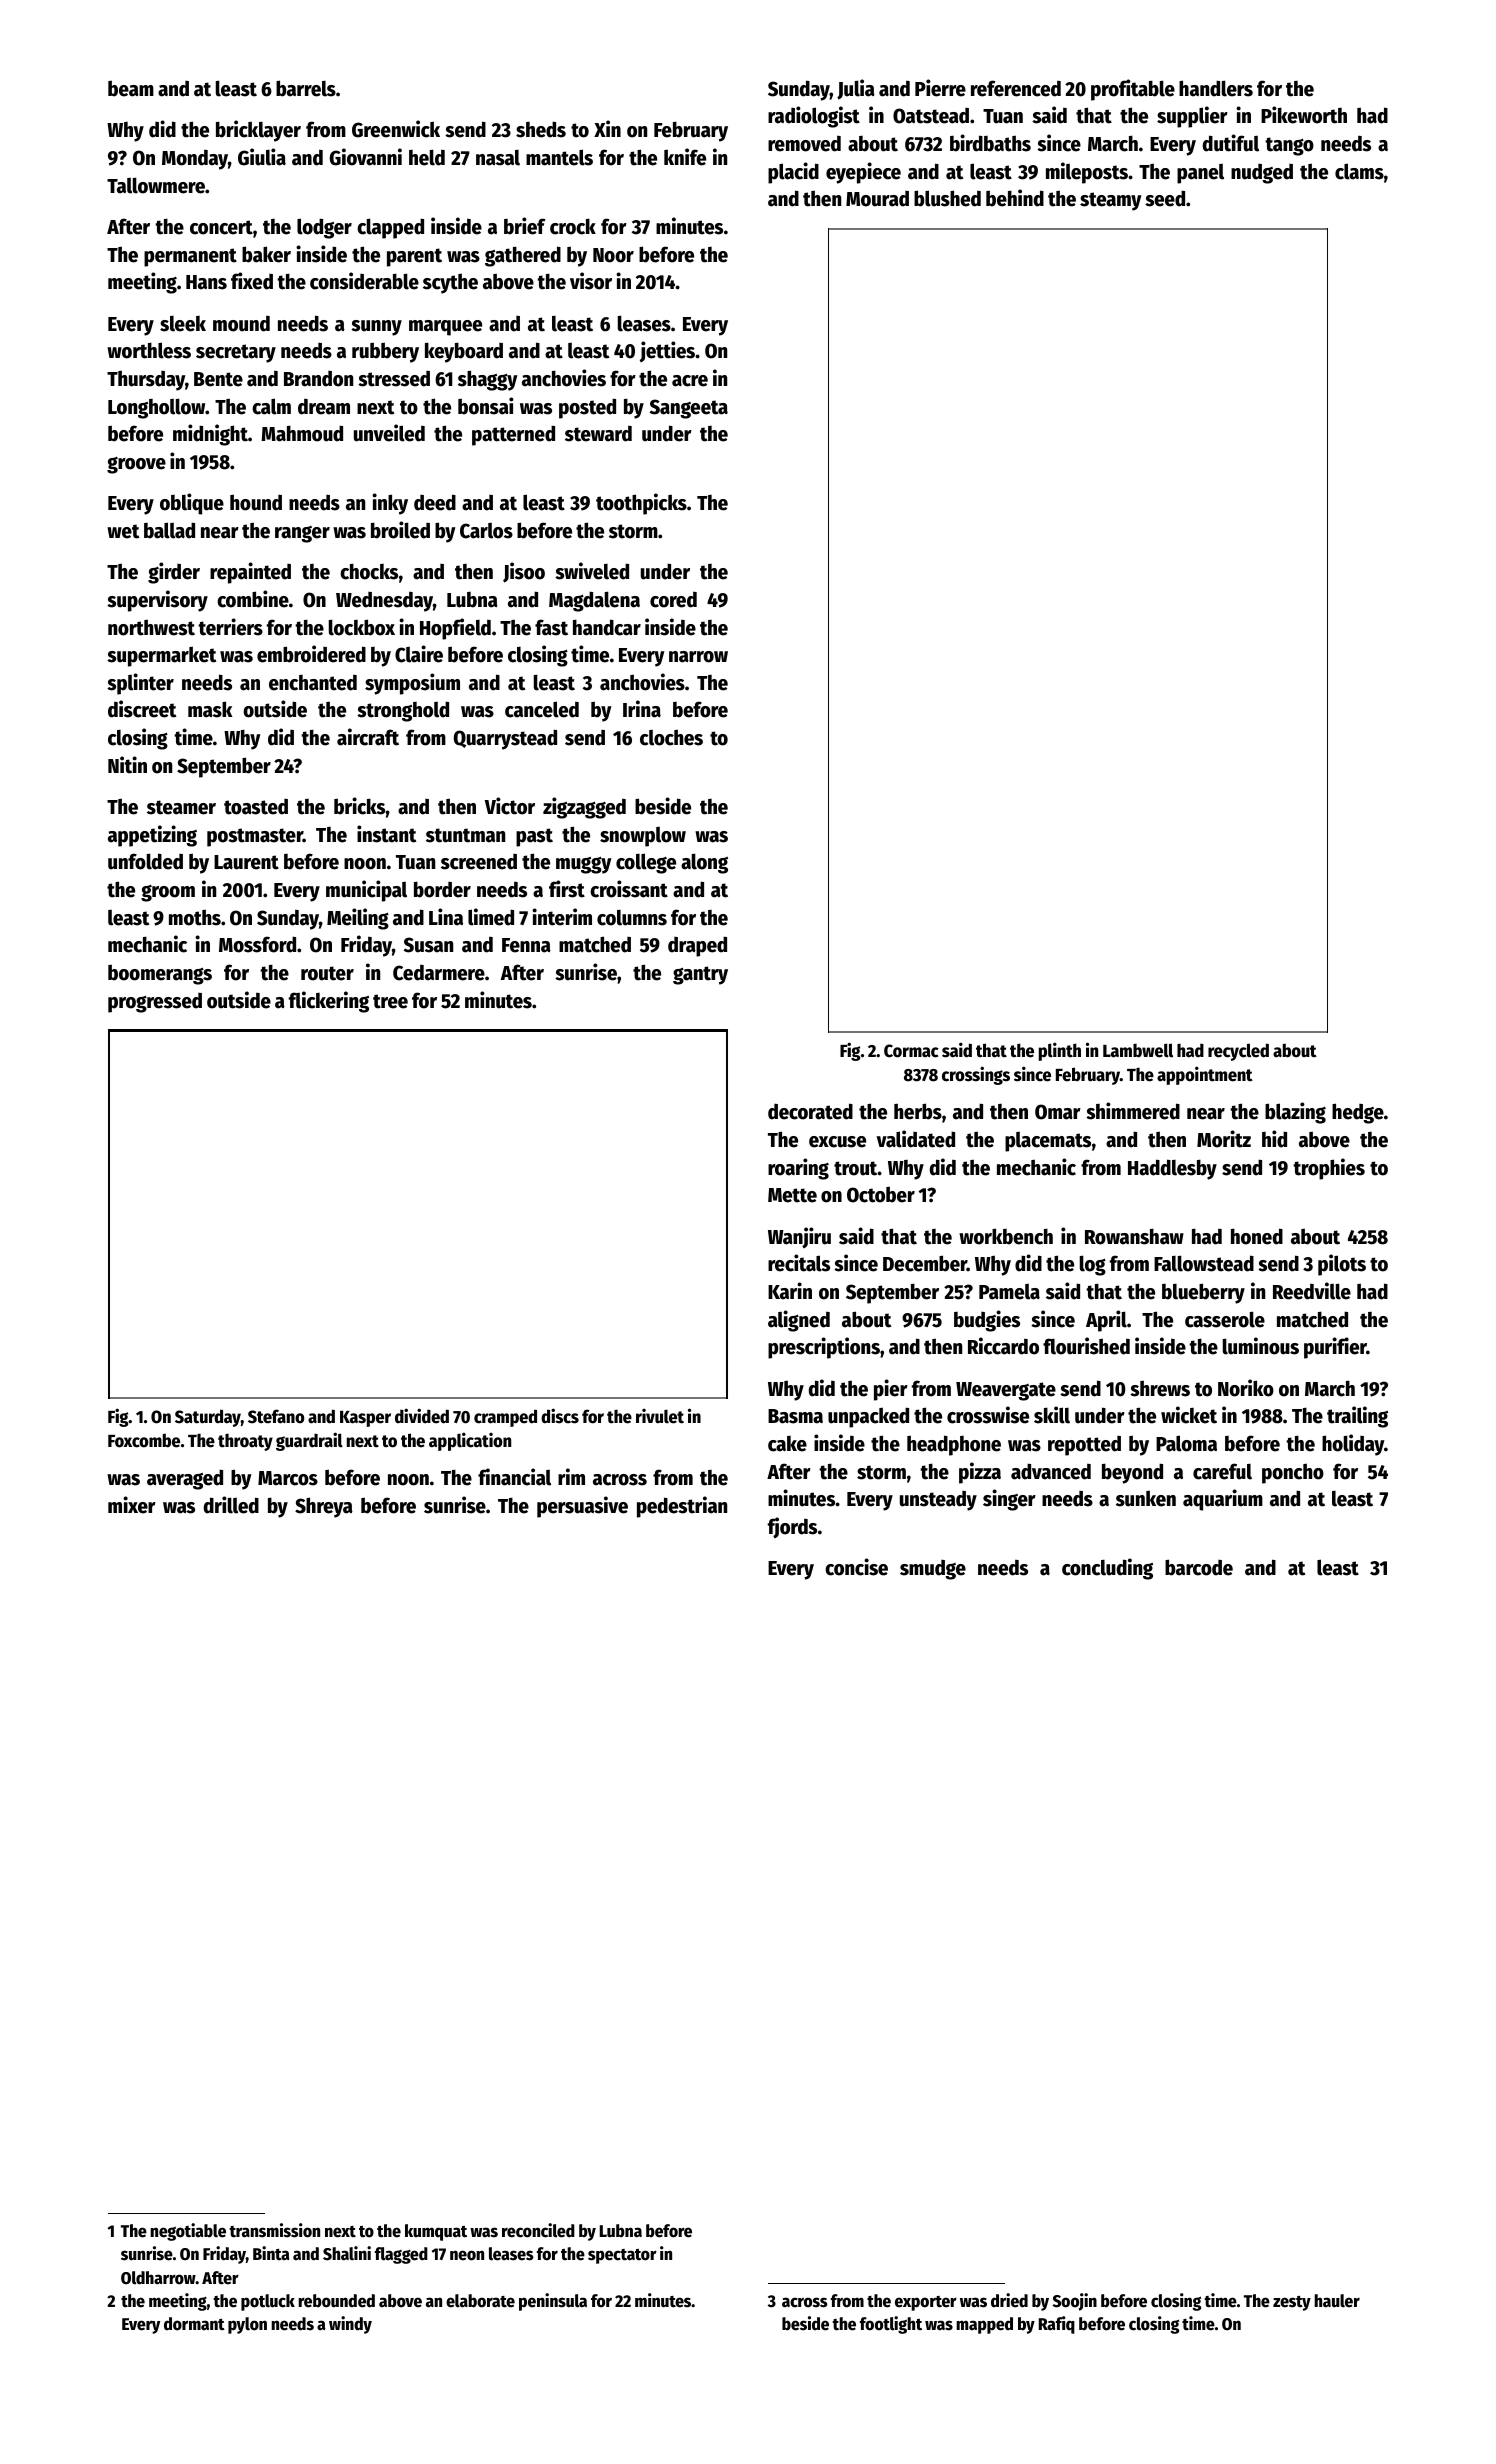  I want to click on negotiable, so click(188, 2232).
